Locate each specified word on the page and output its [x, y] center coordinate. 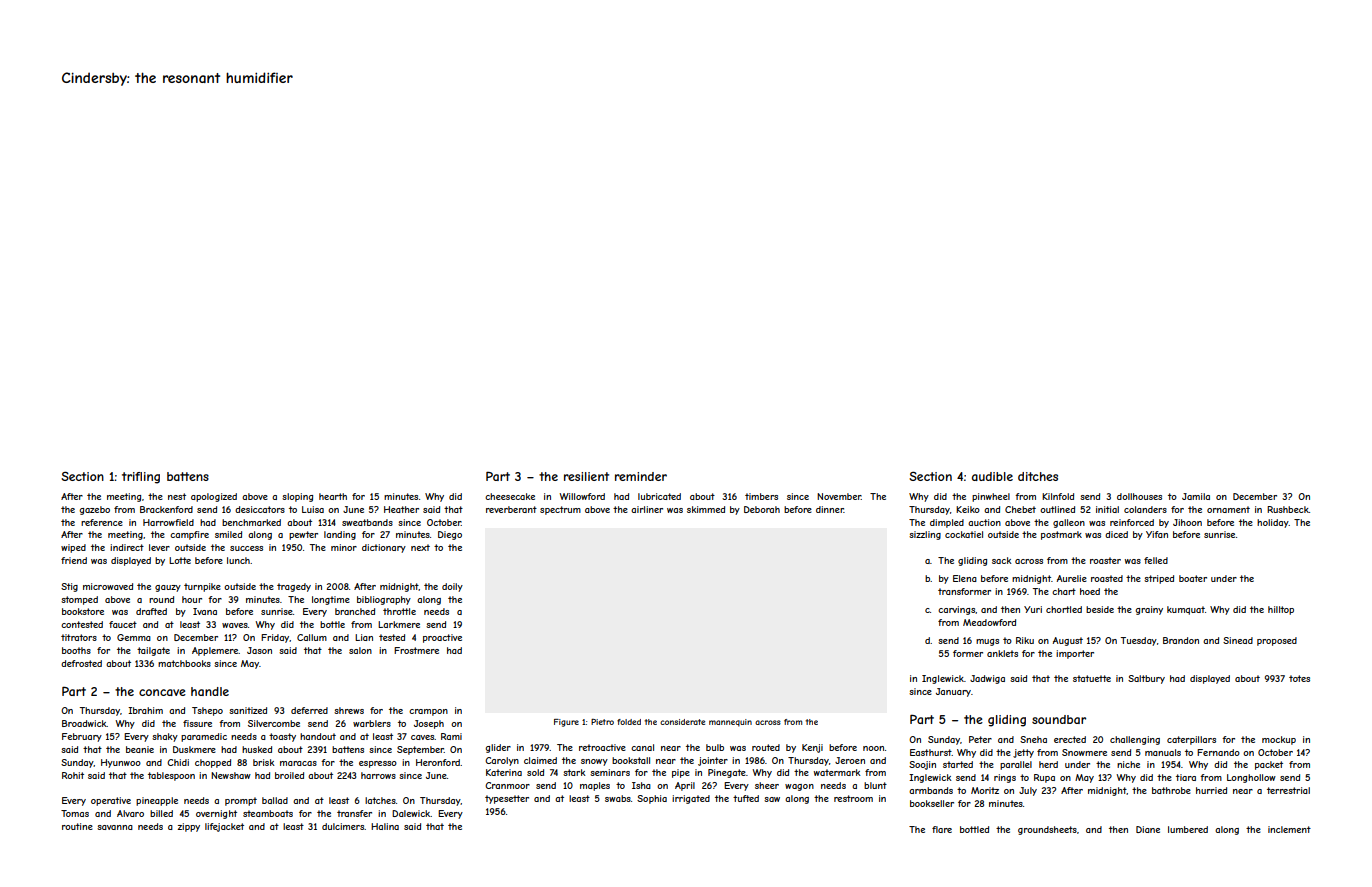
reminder [641, 476]
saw [772, 799]
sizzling [925, 535]
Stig [69, 587]
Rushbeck [1288, 509]
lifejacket [224, 827]
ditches [1038, 476]
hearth [333, 496]
